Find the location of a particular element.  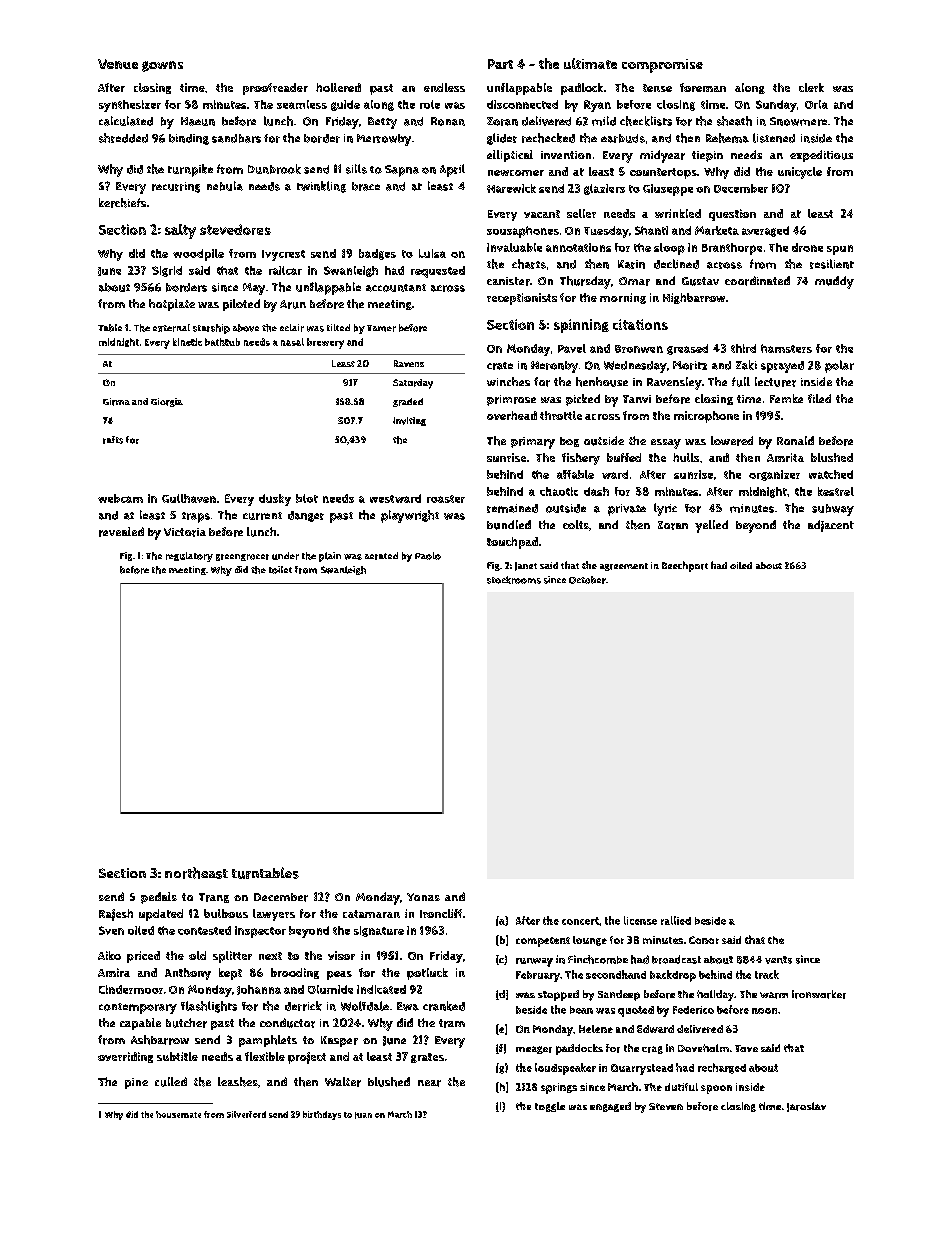

rallied is located at coordinates (676, 920).
